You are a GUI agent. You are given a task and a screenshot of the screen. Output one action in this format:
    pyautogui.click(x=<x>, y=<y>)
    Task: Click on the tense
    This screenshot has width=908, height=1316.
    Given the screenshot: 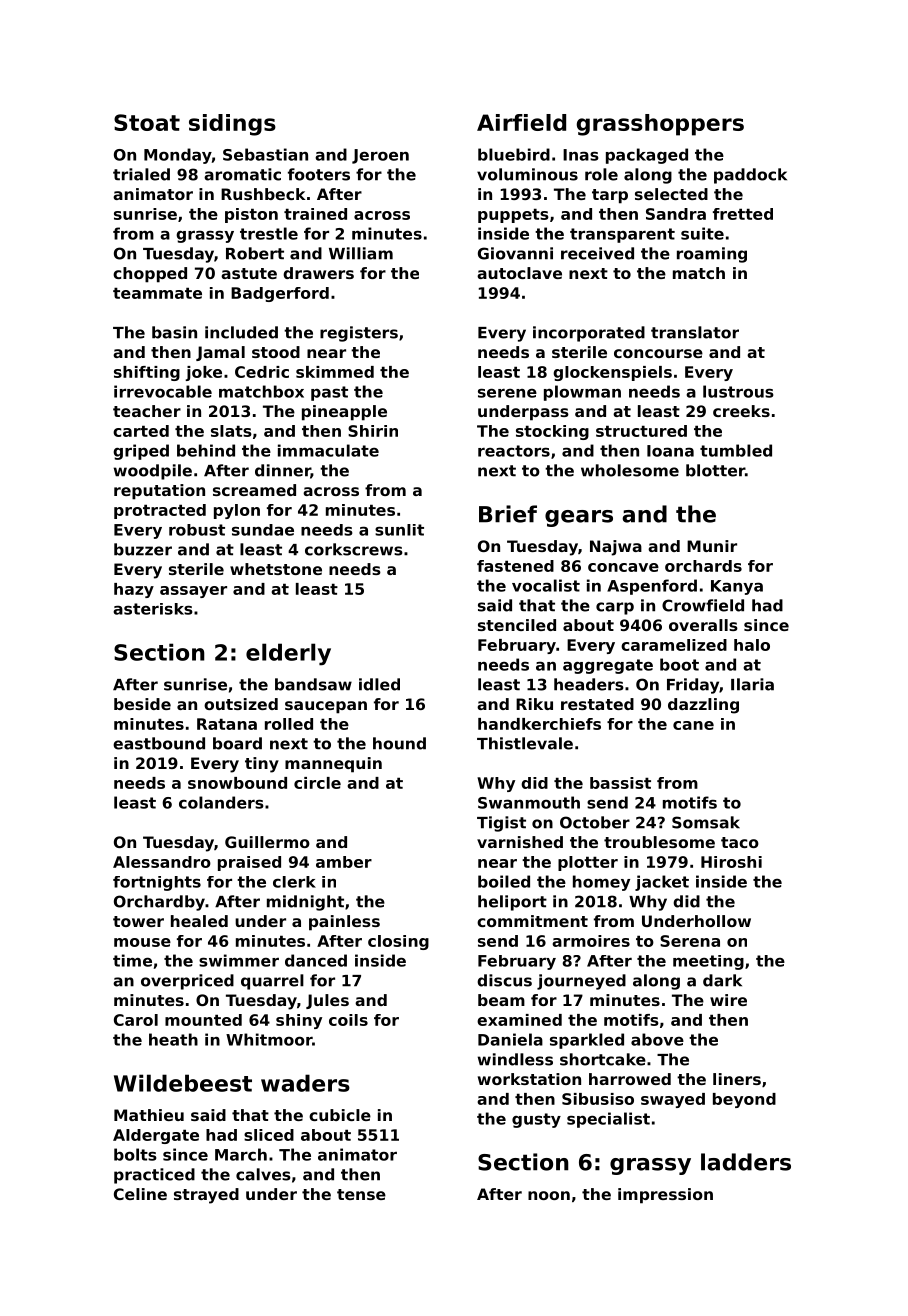 What is the action you would take?
    pyautogui.click(x=361, y=1194)
